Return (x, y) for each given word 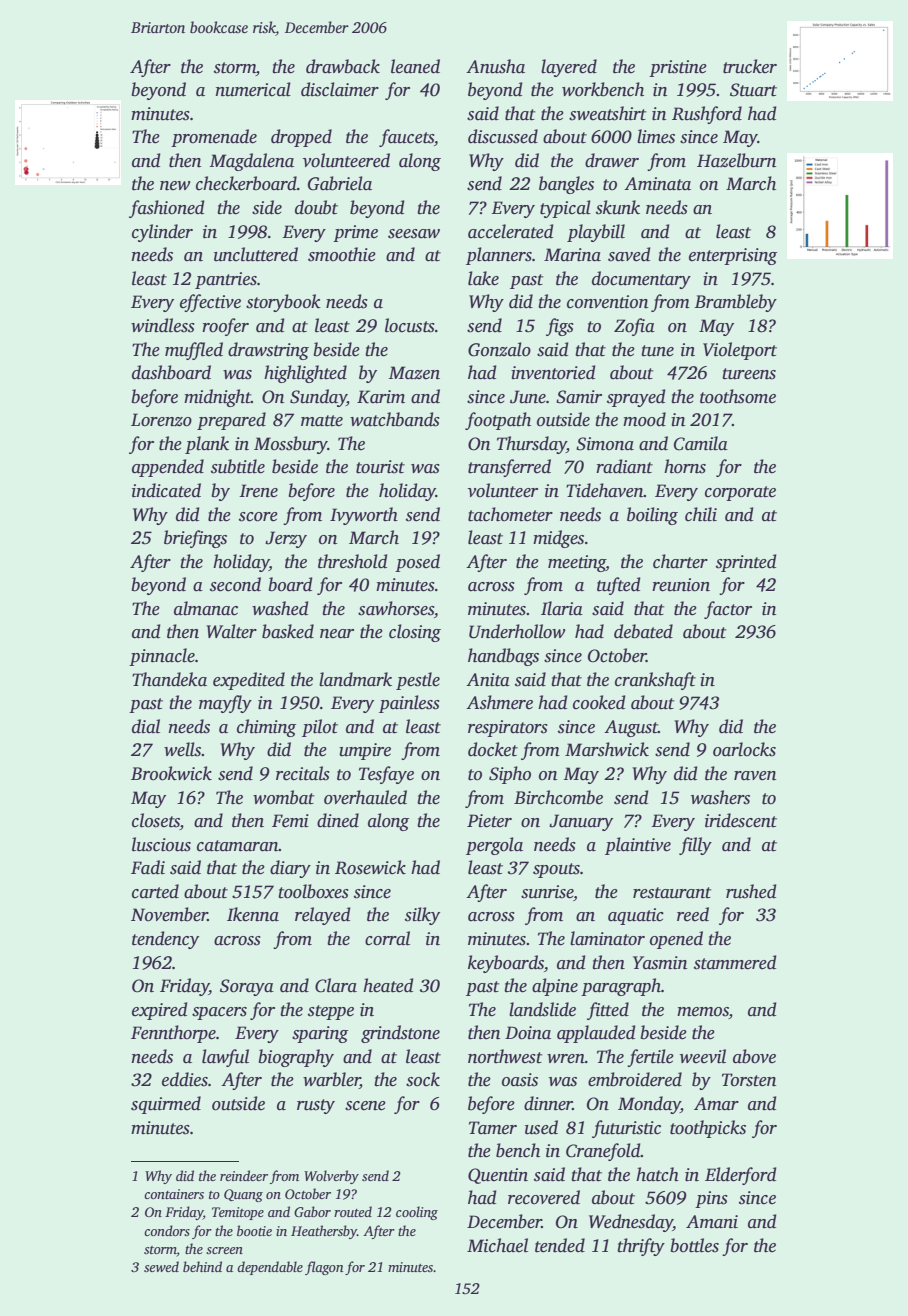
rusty (316, 1106)
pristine (678, 68)
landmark (355, 679)
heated (388, 985)
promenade (214, 138)
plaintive (638, 846)
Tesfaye (386, 775)
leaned (415, 66)
